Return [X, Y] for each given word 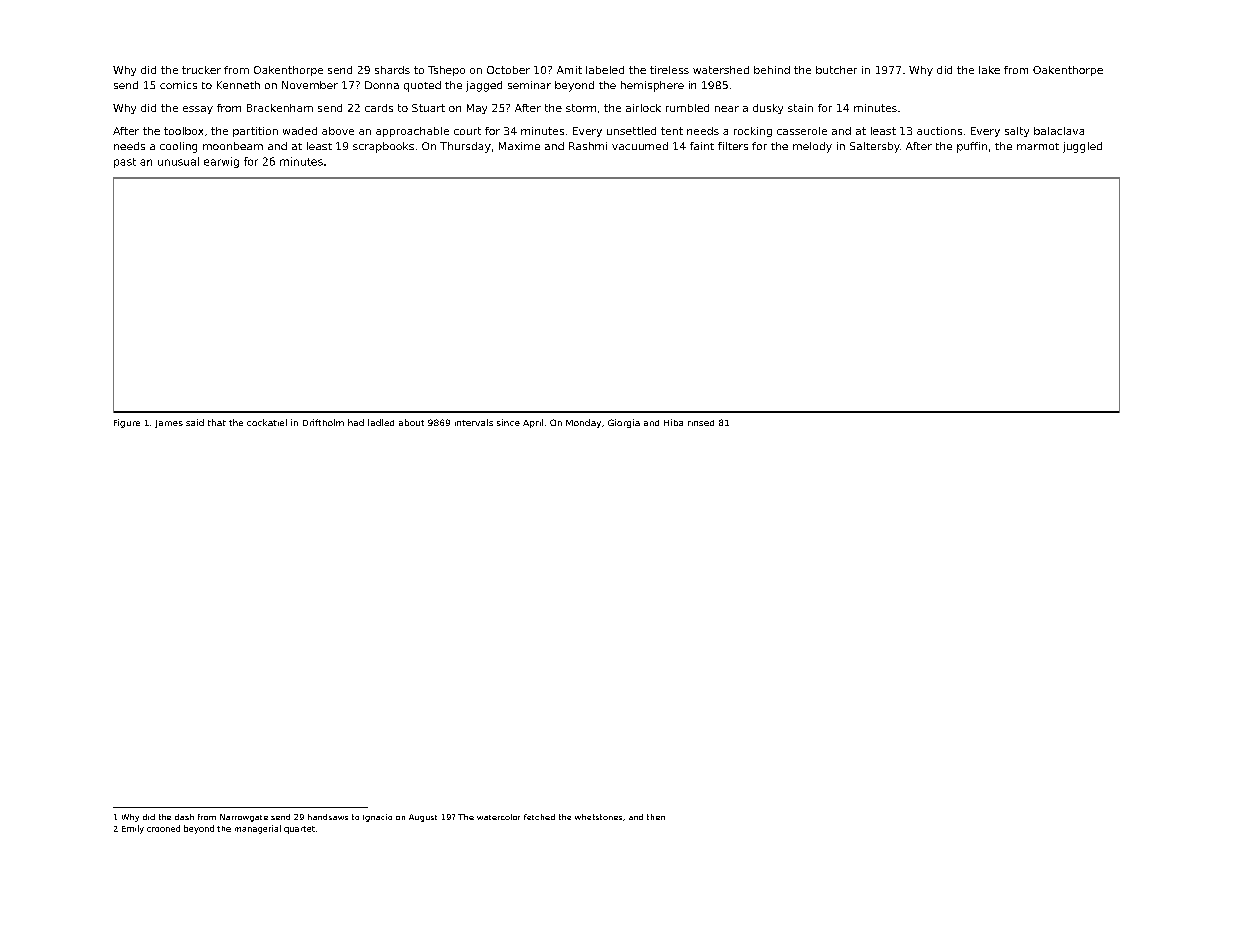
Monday [583, 423]
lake [989, 70]
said [195, 422]
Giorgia [624, 423]
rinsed [701, 423]
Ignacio [377, 818]
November [310, 85]
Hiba [673, 422]
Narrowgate [244, 818]
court [467, 131]
